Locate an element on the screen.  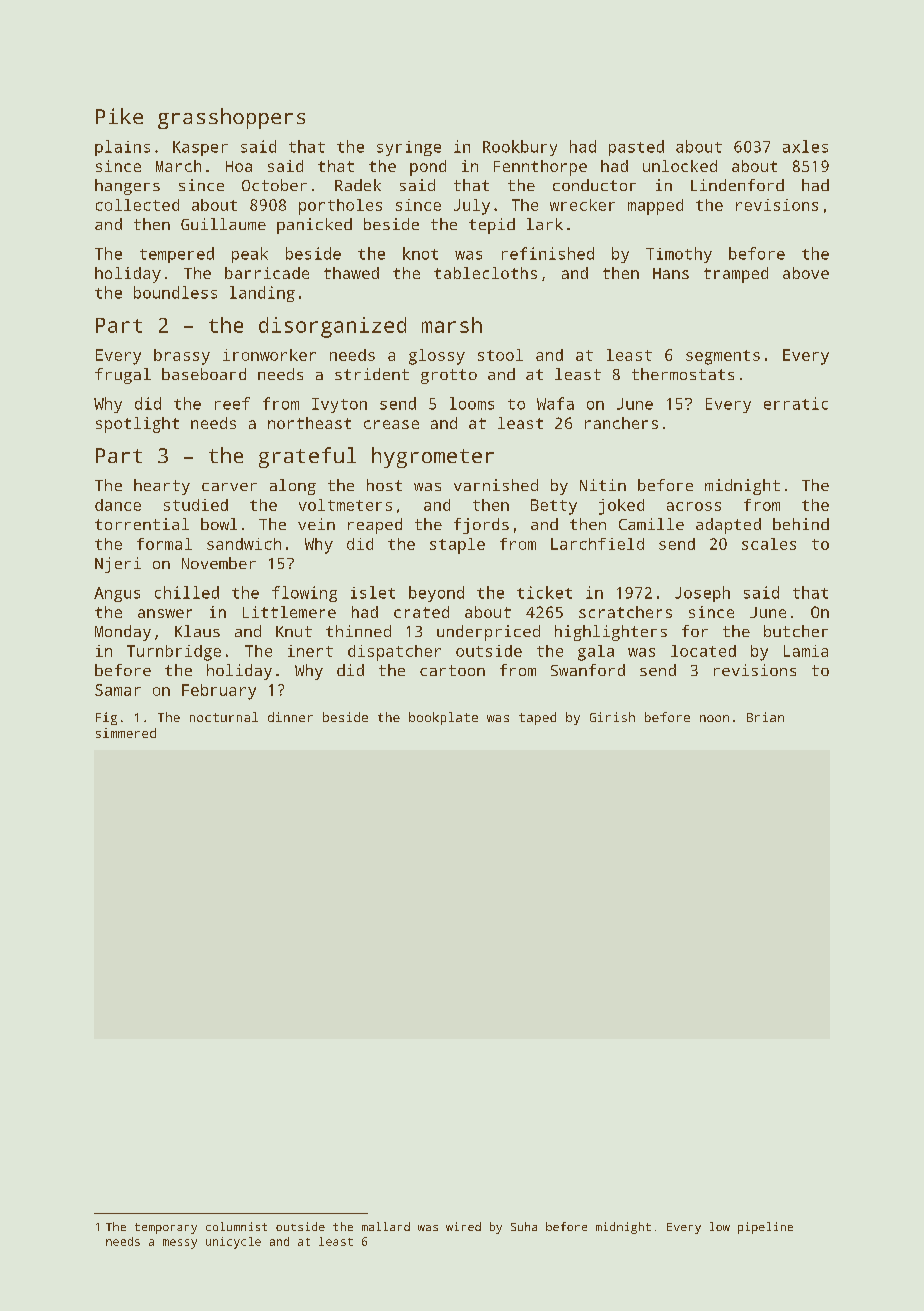
Fennthorpe is located at coordinates (540, 168).
